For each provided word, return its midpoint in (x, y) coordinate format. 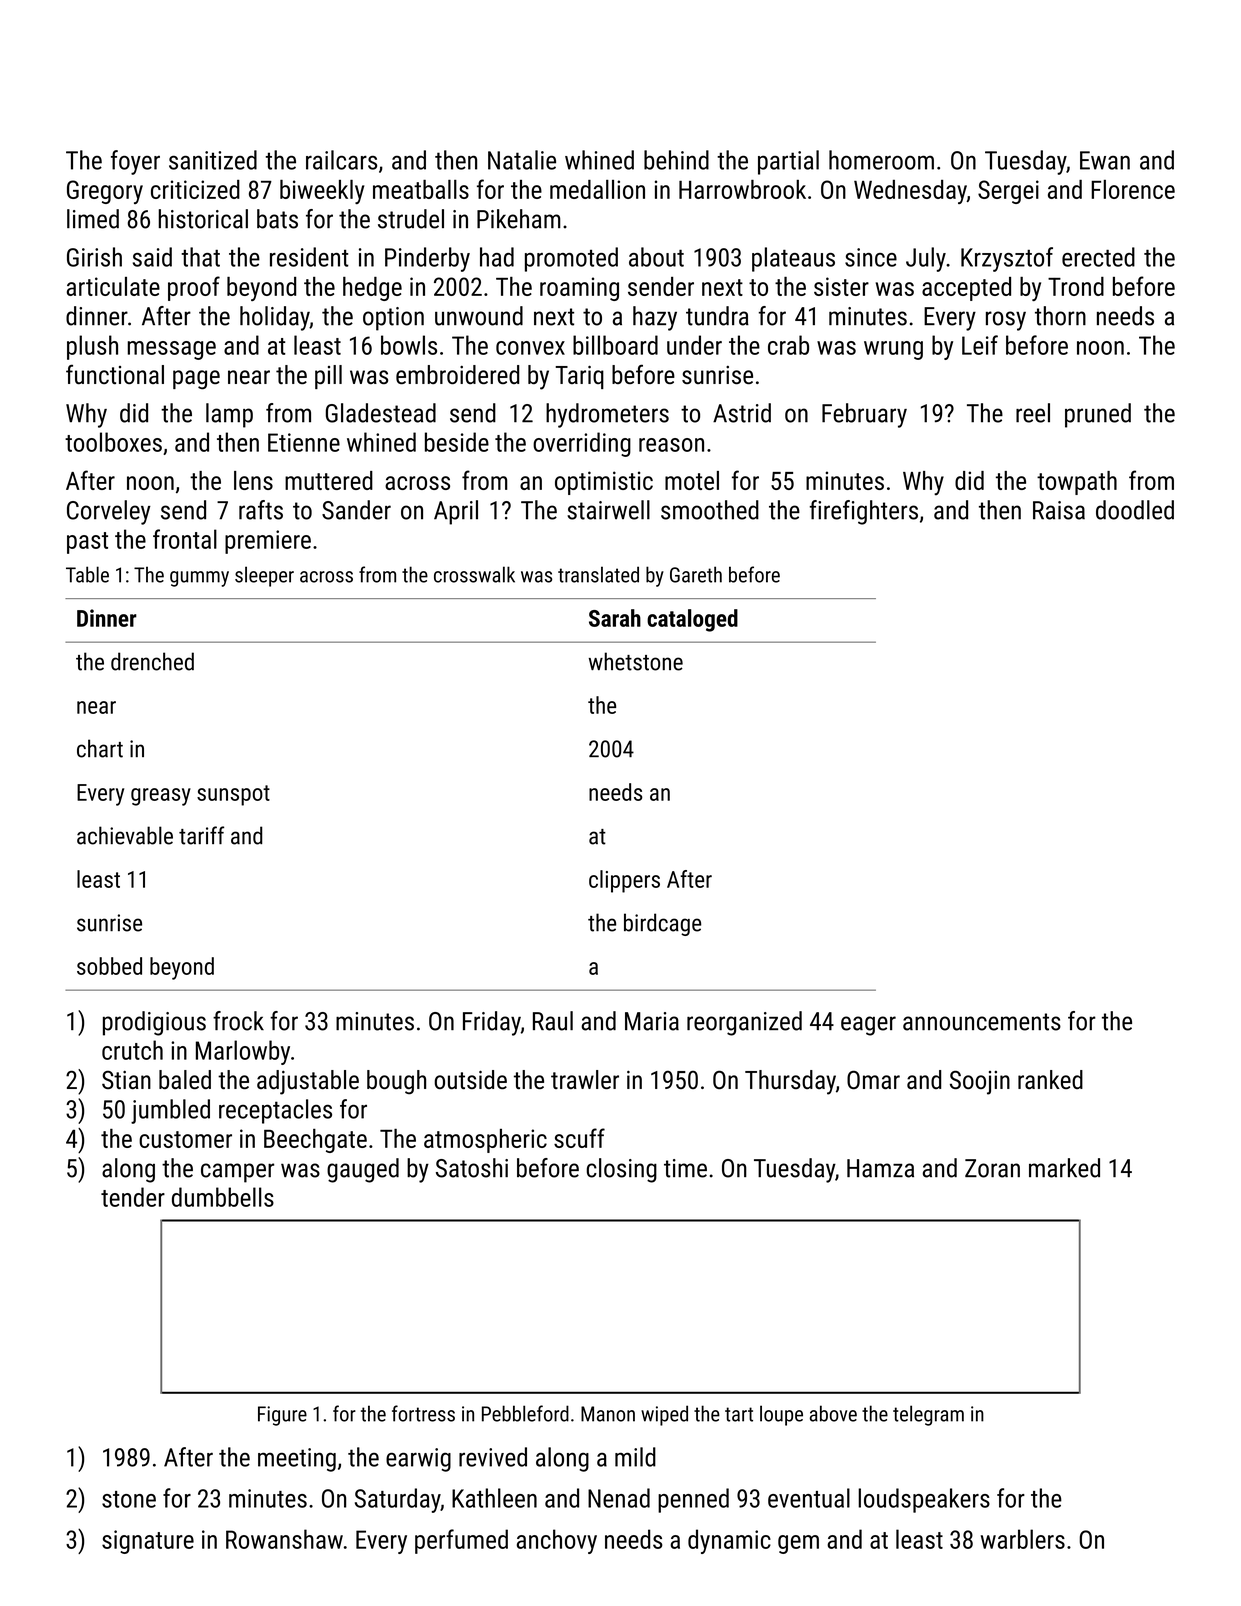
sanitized (213, 160)
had (497, 257)
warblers (1023, 1539)
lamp (229, 415)
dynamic (729, 1541)
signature (148, 1542)
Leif (980, 345)
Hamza (880, 1168)
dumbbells (223, 1197)
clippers (624, 881)
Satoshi (472, 1168)
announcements (982, 1022)
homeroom (881, 160)
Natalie (522, 160)
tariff (201, 835)
